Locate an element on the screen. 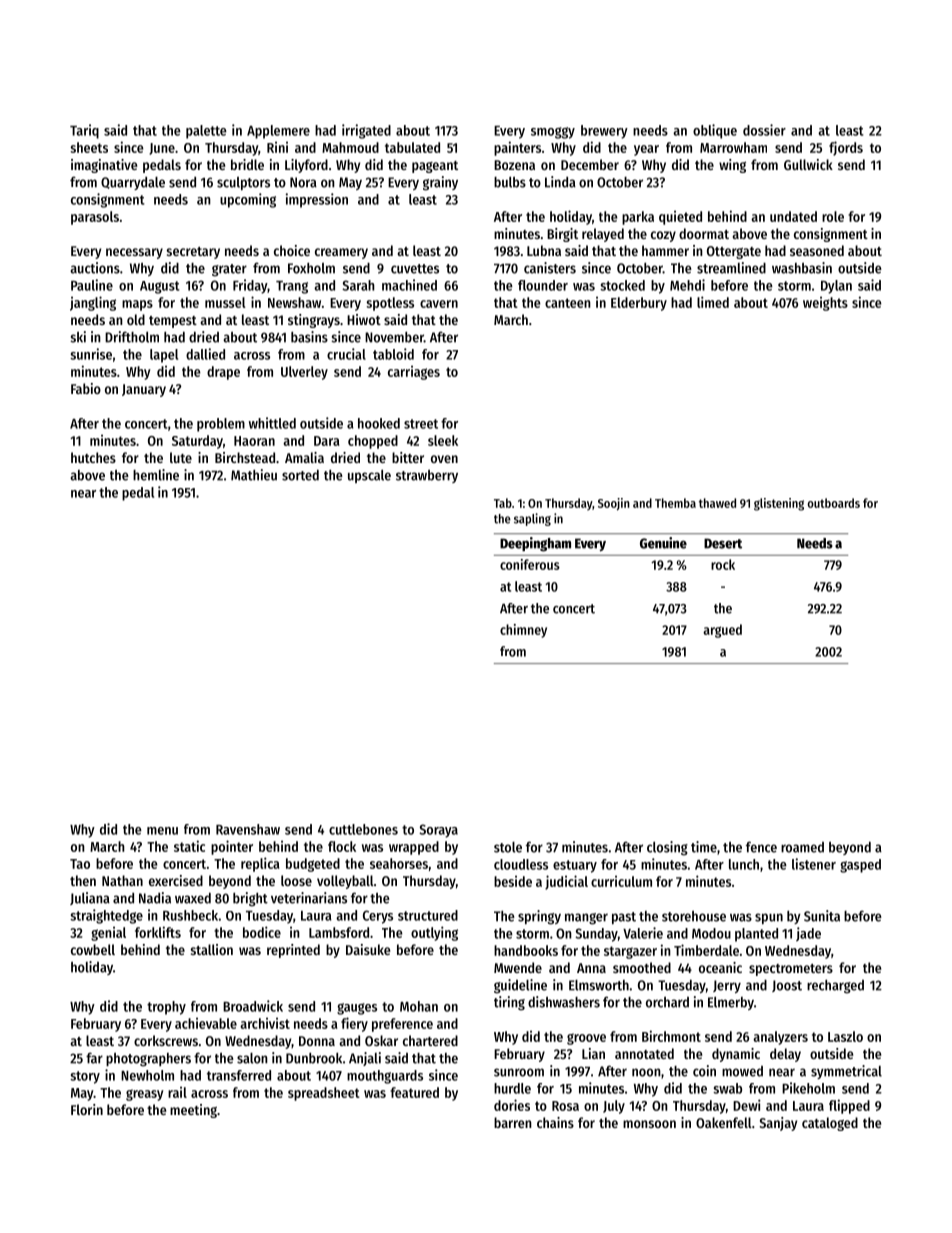  fjords is located at coordinates (846, 148).
